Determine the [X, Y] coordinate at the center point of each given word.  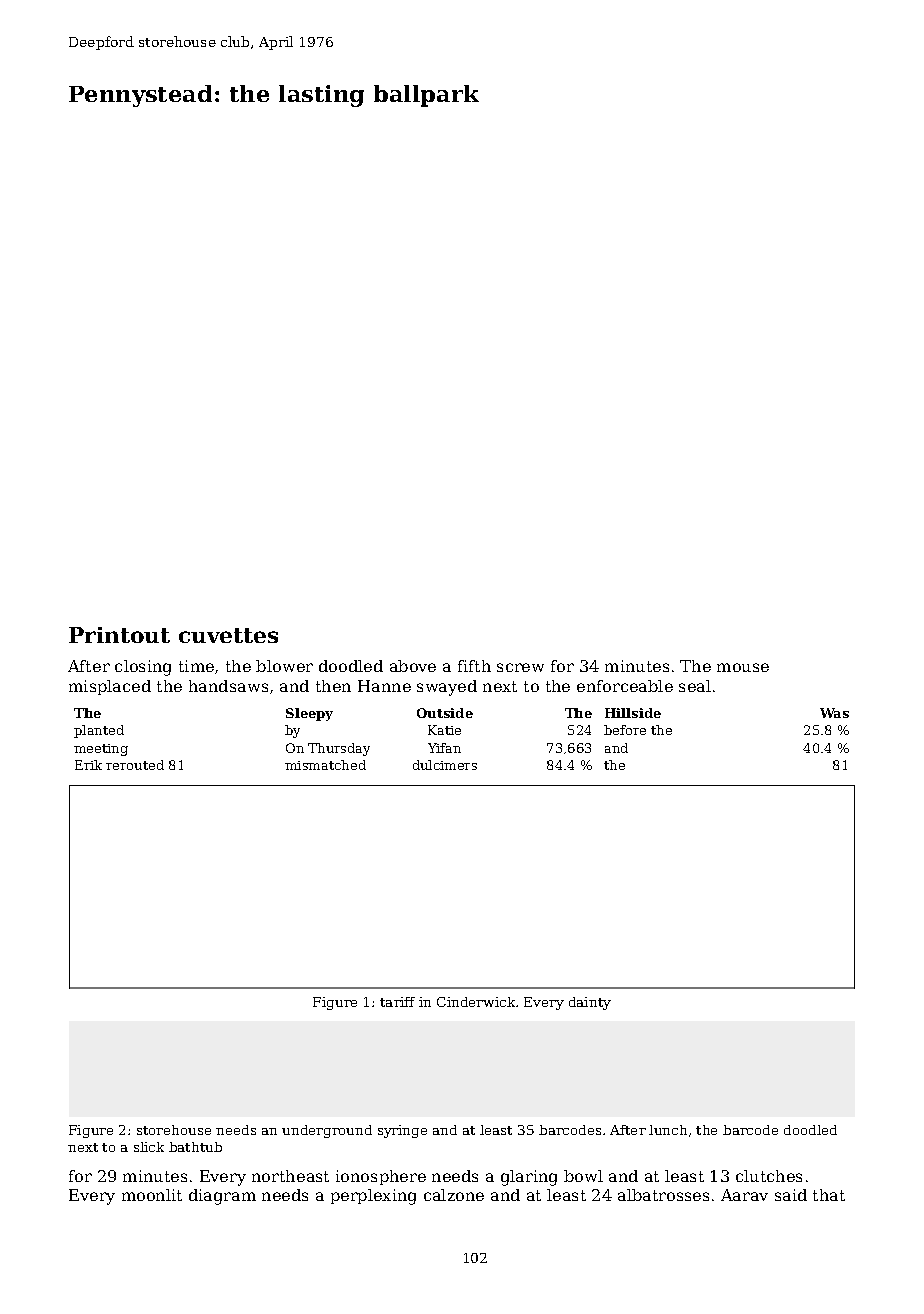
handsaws [228, 686]
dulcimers [445, 765]
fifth [474, 666]
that [829, 1195]
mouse [743, 667]
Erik [88, 765]
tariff [397, 1002]
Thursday [339, 749]
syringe [402, 1131]
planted [99, 731]
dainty [590, 1003]
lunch [668, 1130]
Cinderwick [476, 1002]
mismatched [325, 765]
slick [149, 1147]
